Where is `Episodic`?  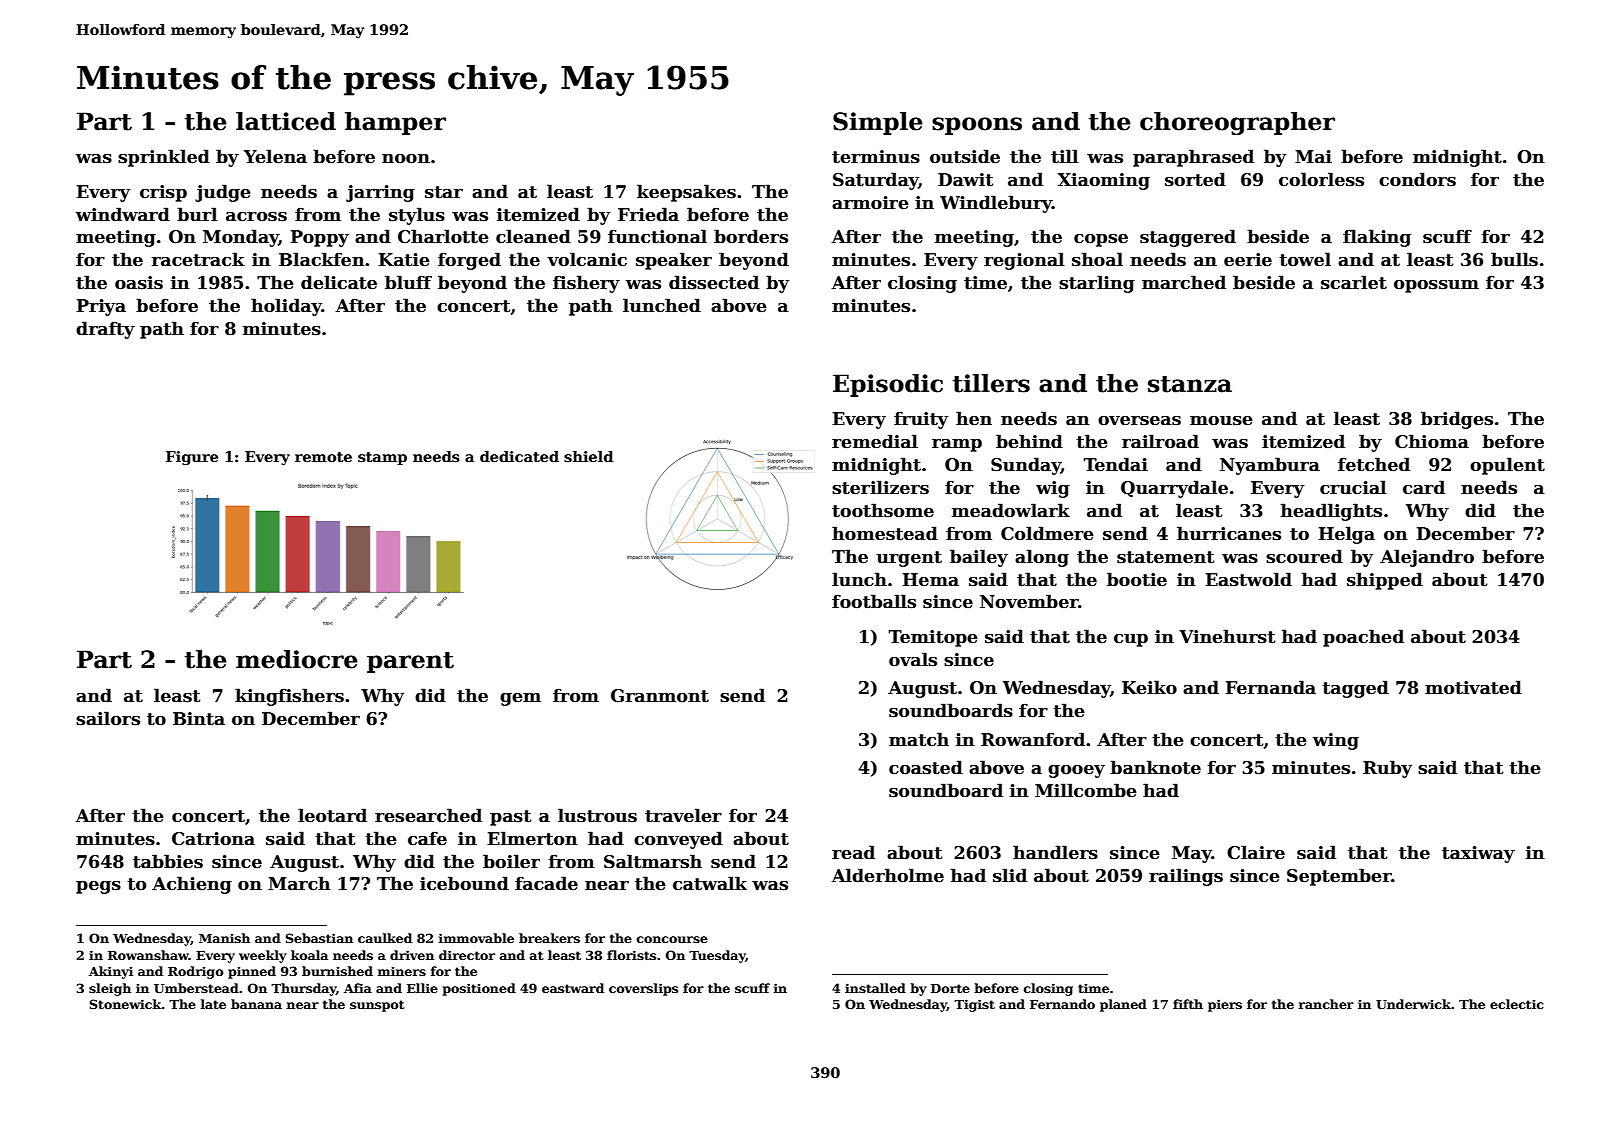
Episodic is located at coordinates (888, 385).
